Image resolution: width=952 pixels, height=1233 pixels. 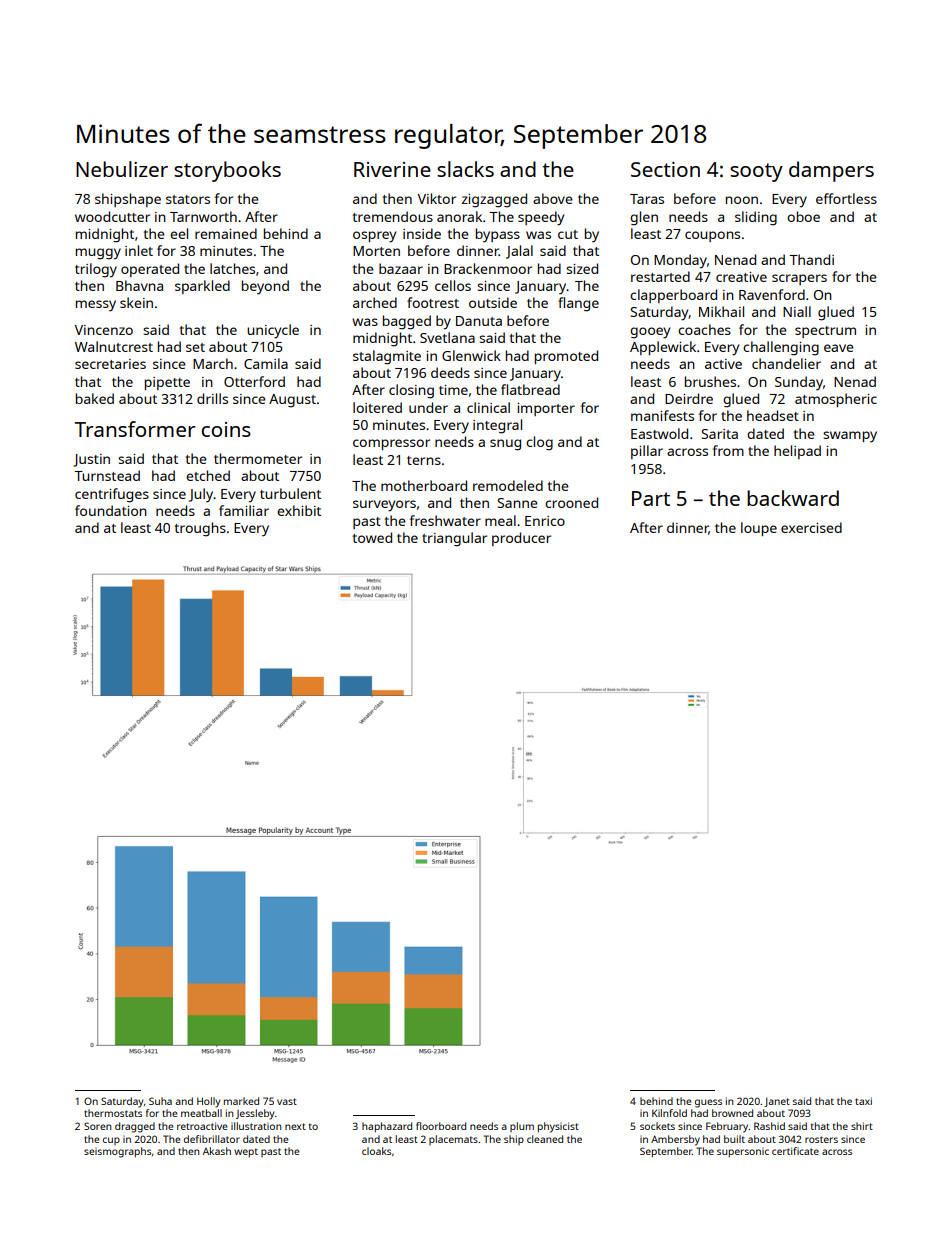 What do you see at coordinates (226, 233) in the document?
I see `remained` at bounding box center [226, 233].
